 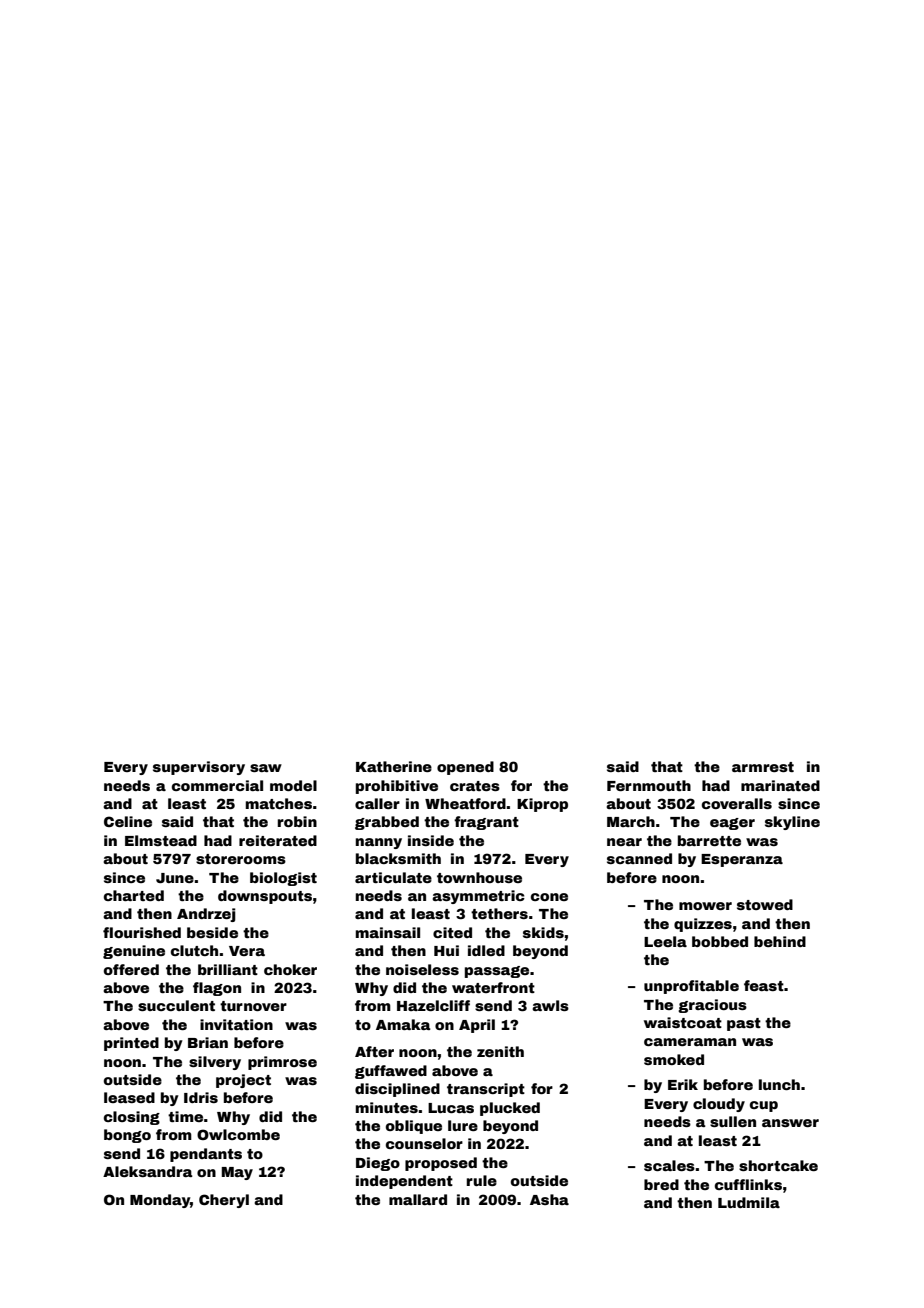 What do you see at coordinates (265, 897) in the screenshot?
I see `downspouts` at bounding box center [265, 897].
